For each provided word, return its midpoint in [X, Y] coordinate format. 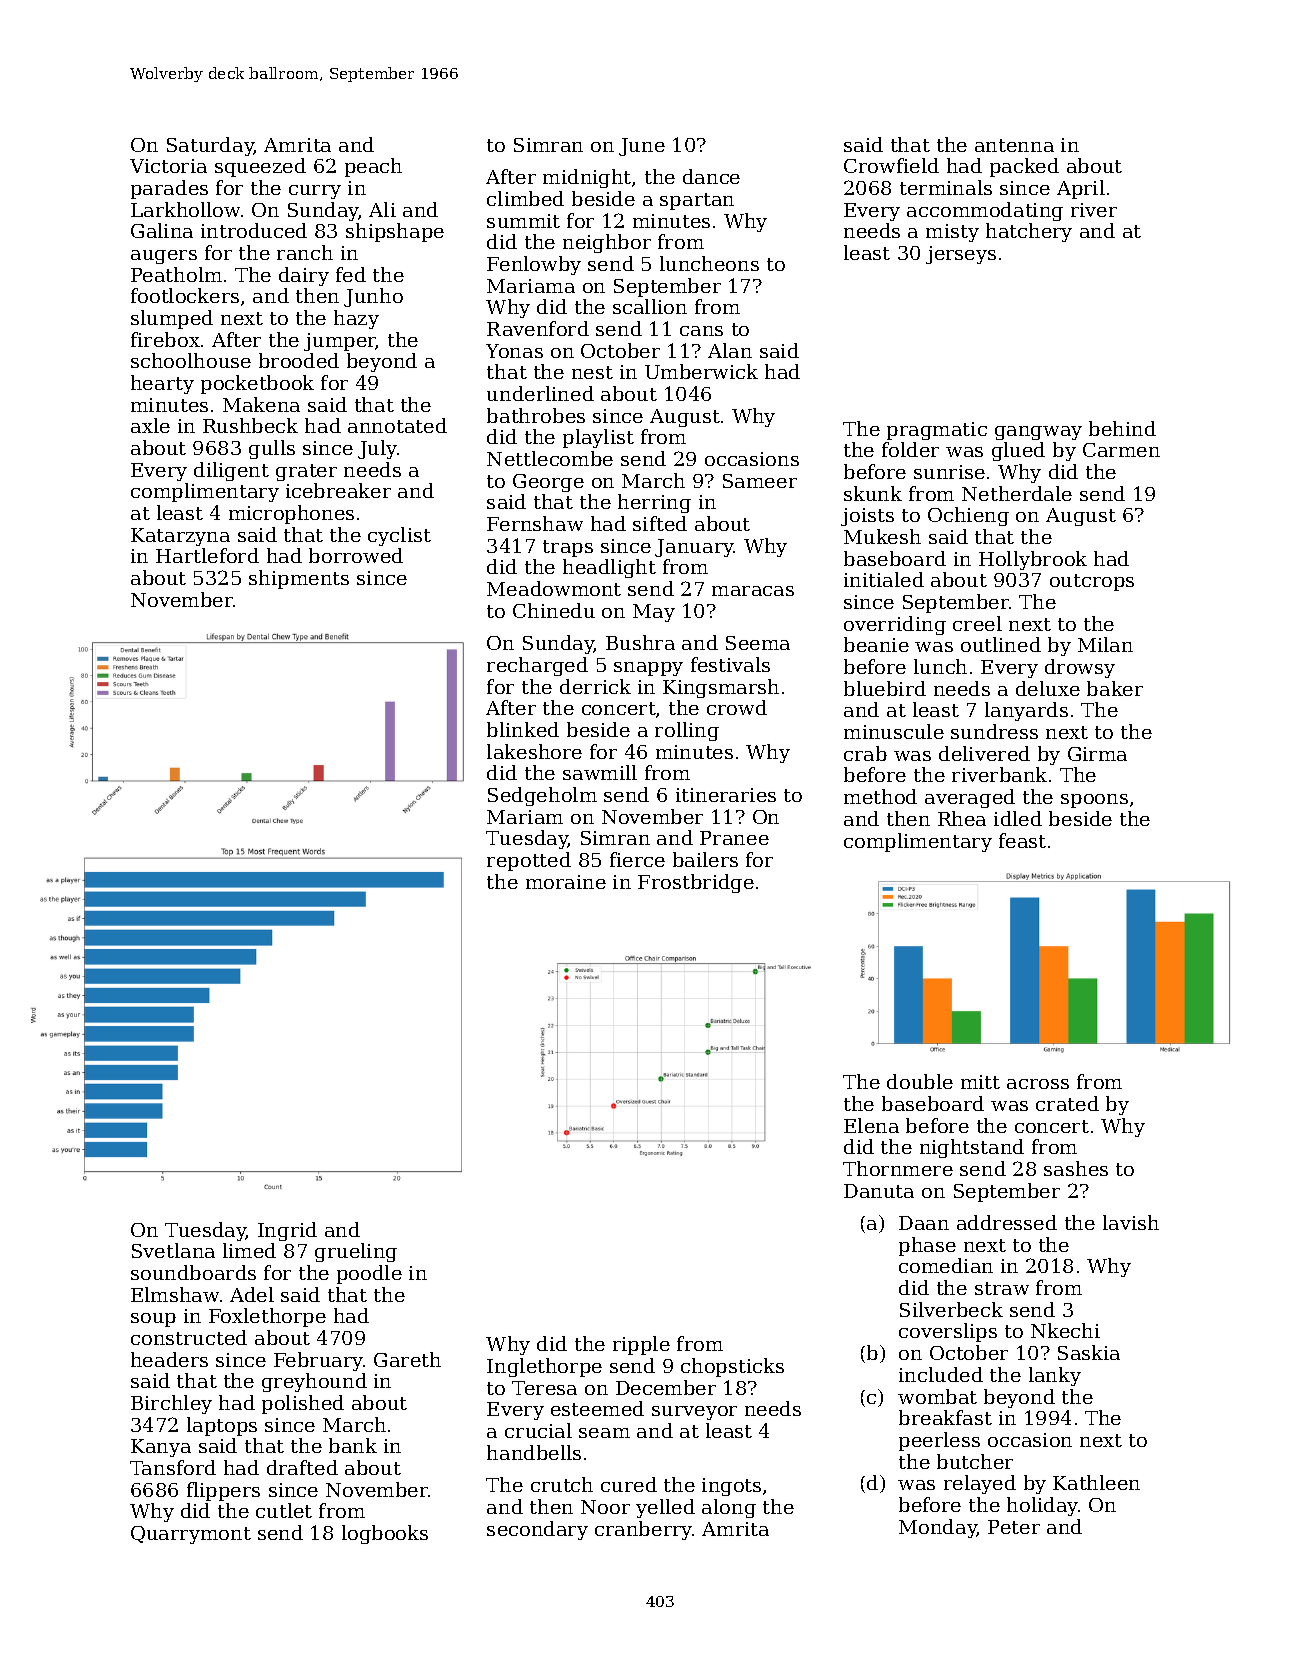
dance [711, 176]
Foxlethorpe [267, 1317]
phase [927, 1246]
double [920, 1081]
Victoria [168, 166]
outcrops [1092, 582]
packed [1024, 167]
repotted [529, 861]
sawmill [600, 772]
